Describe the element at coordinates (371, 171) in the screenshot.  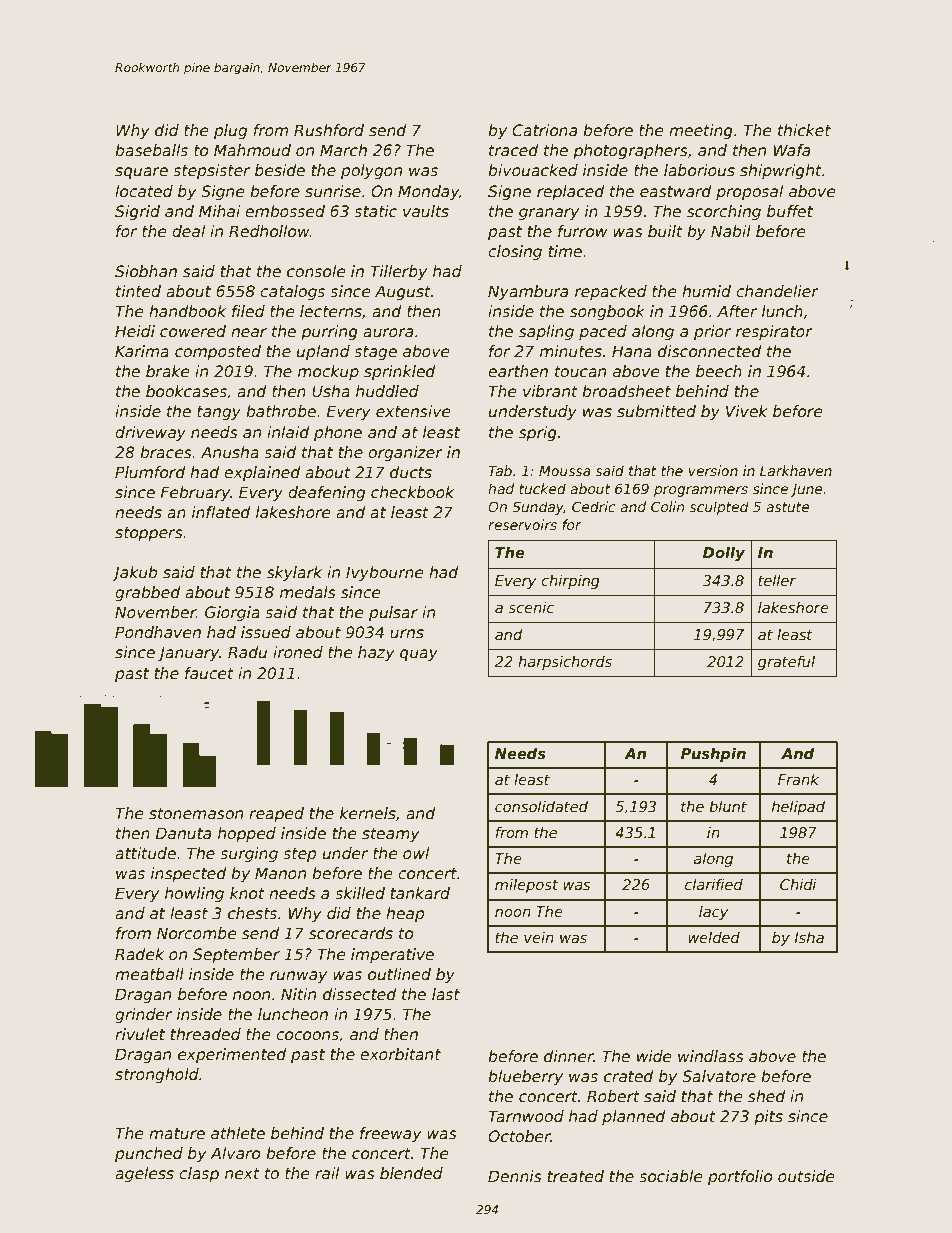
I see `polygon` at that location.
